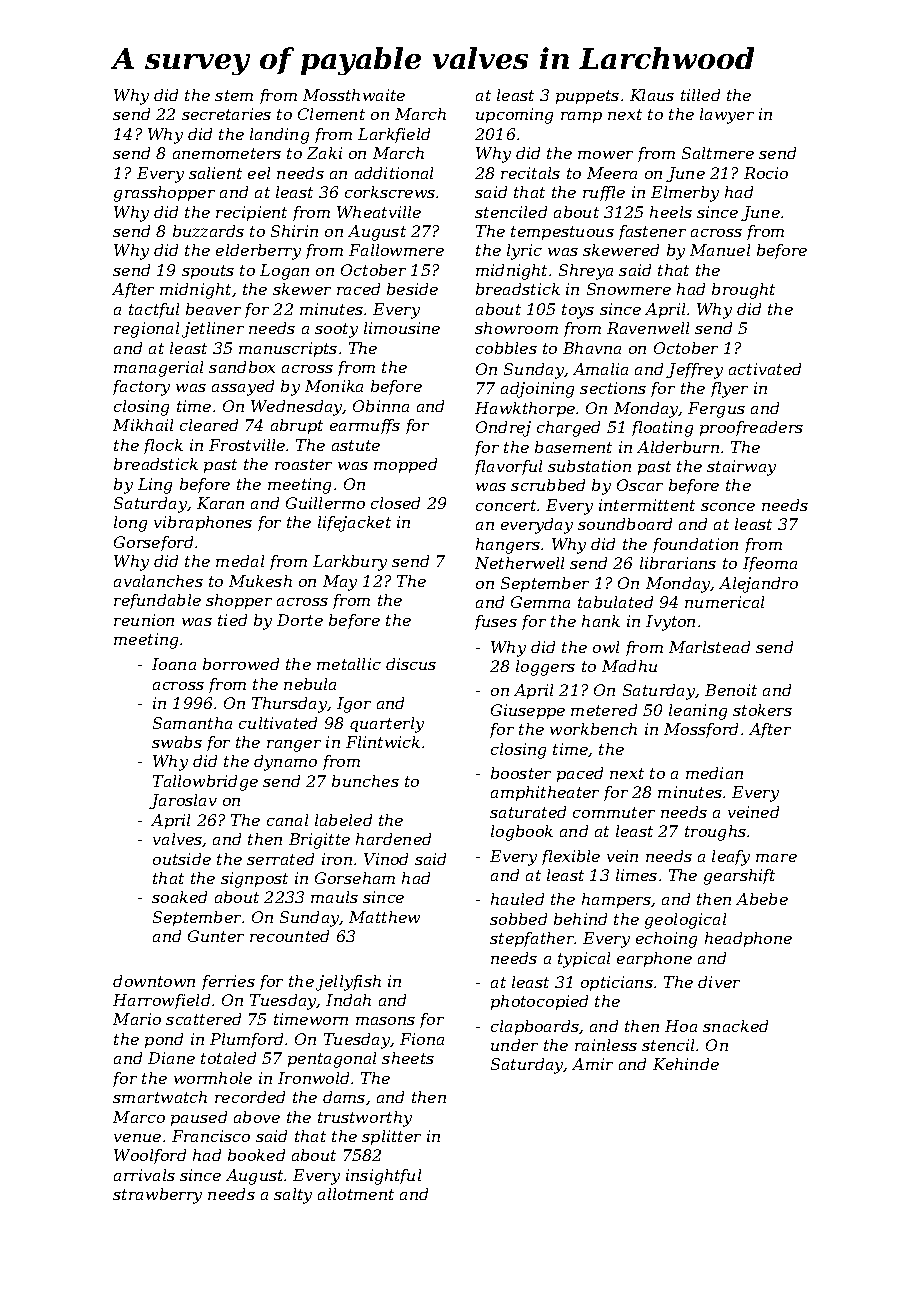  Describe the element at coordinates (183, 801) in the page. I see `Jaroslav` at that location.
